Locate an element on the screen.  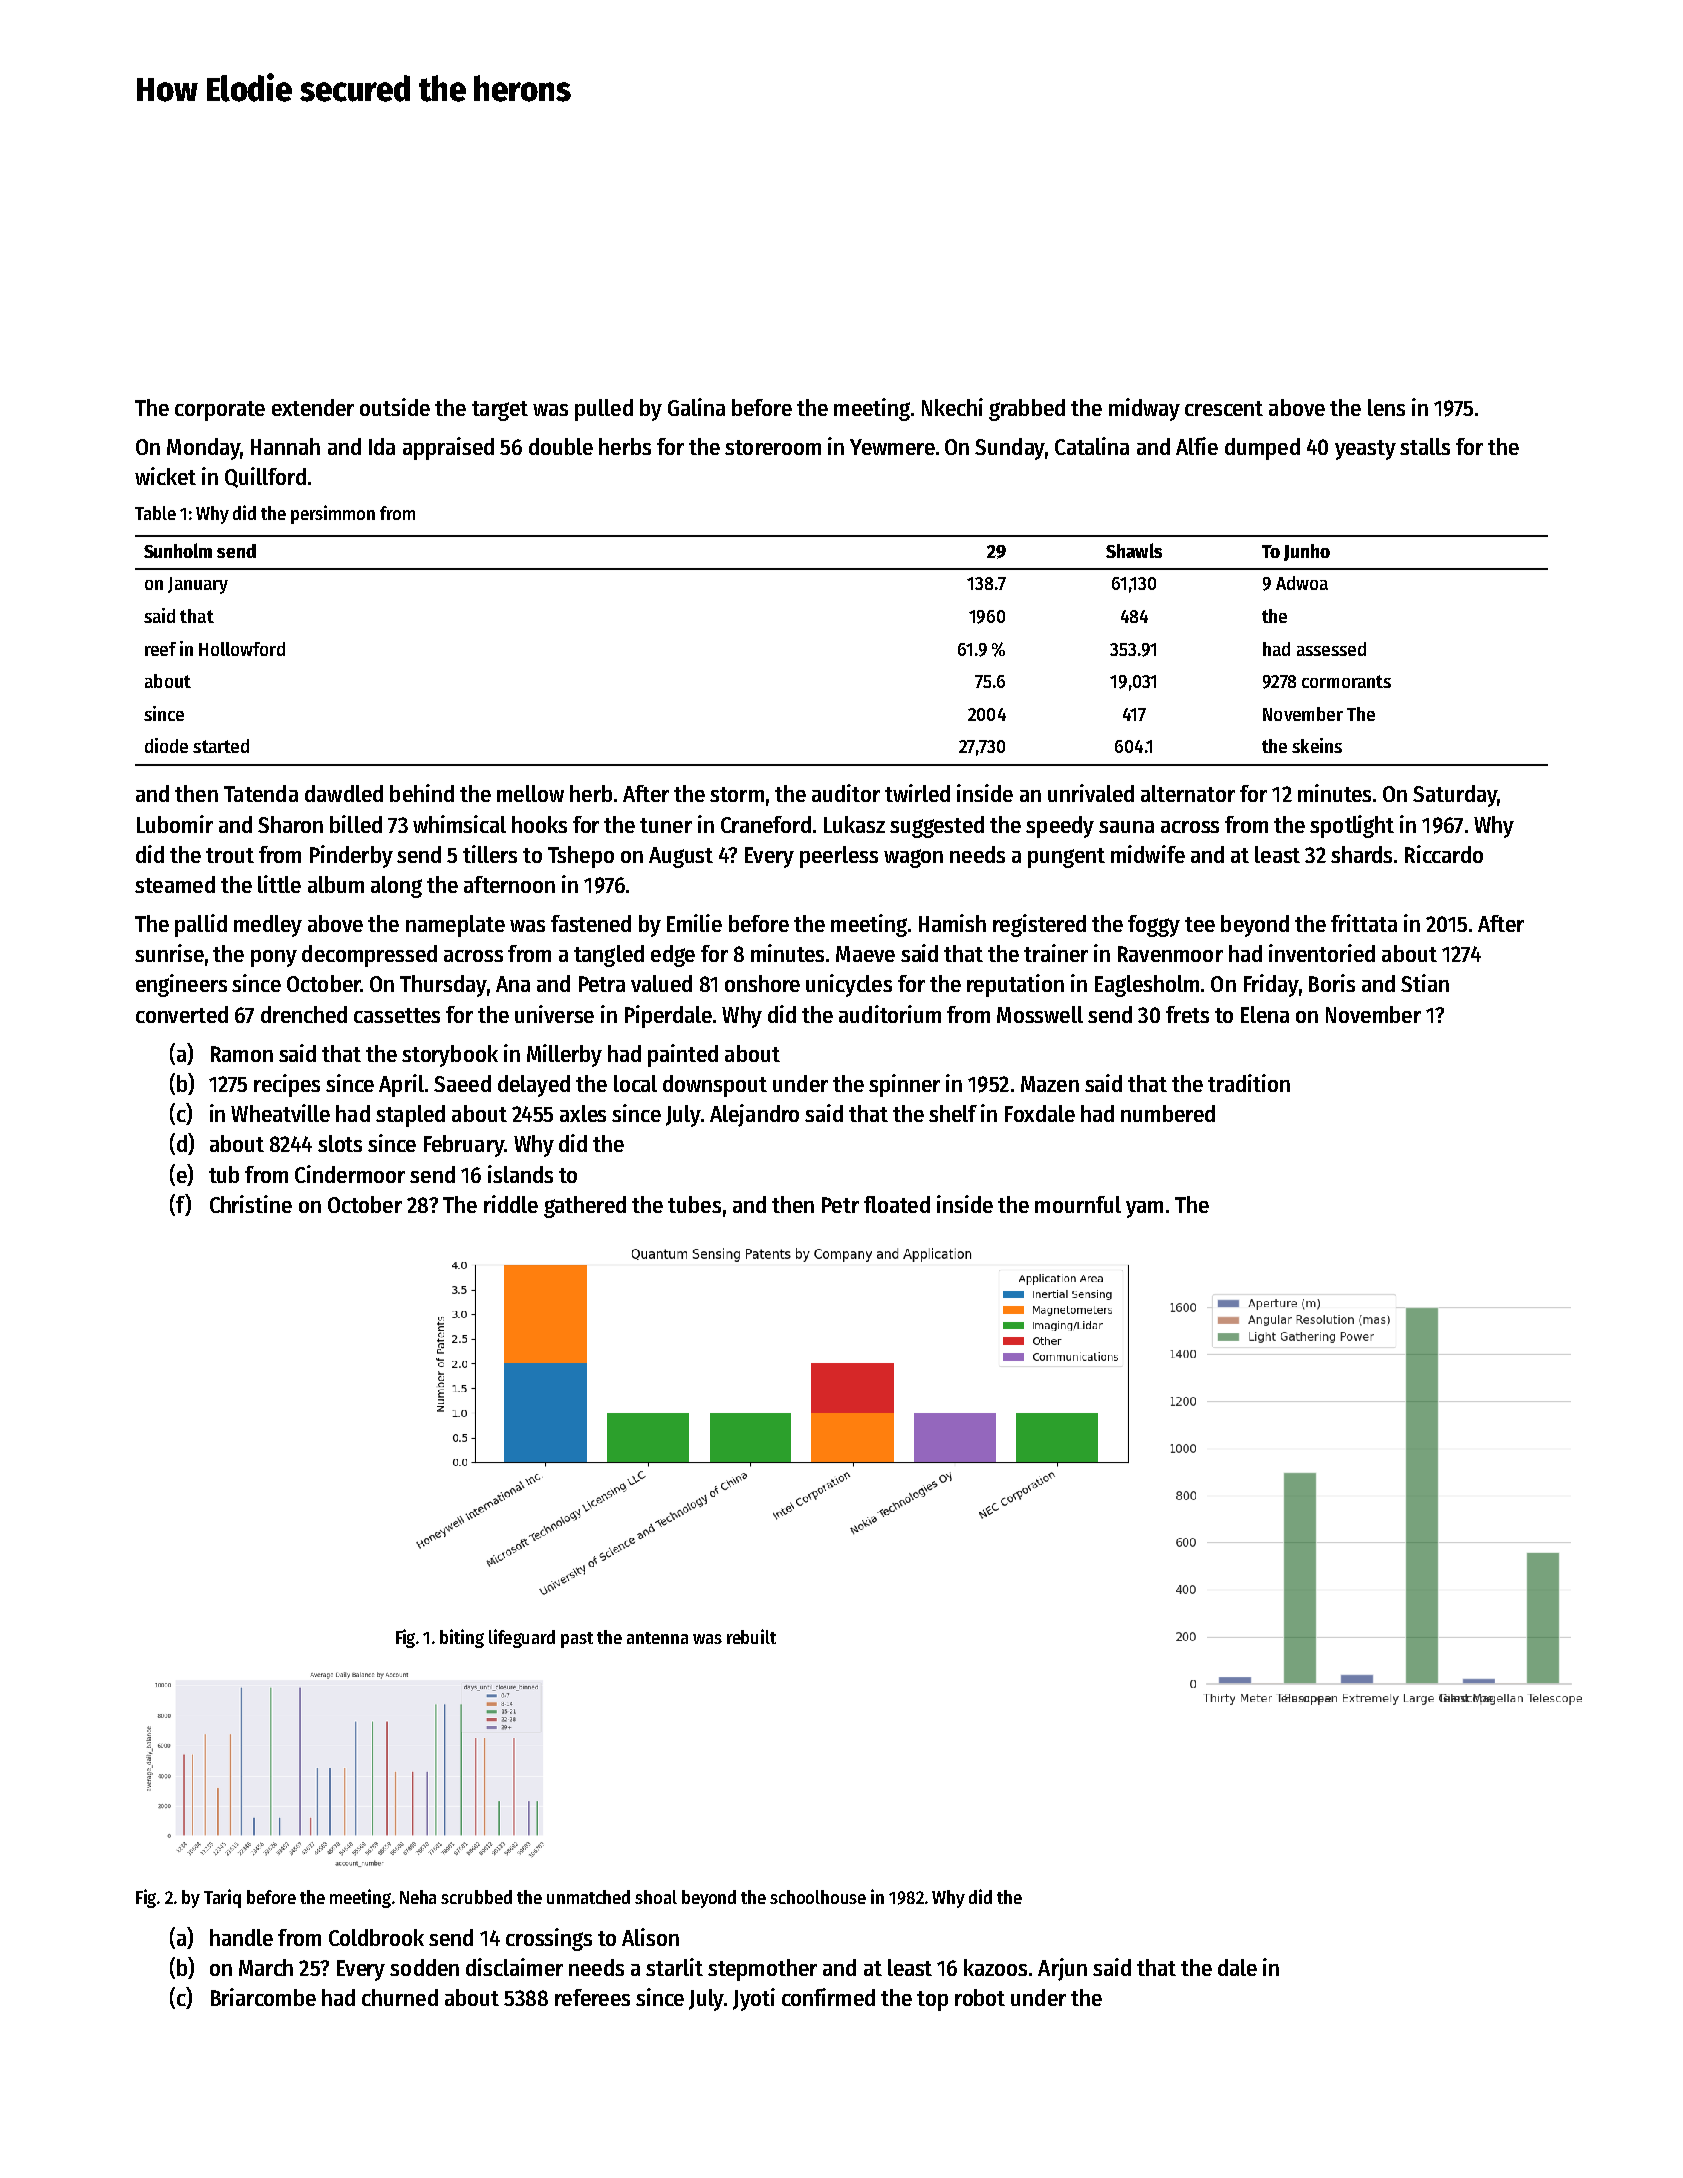
behind is located at coordinates (422, 793).
